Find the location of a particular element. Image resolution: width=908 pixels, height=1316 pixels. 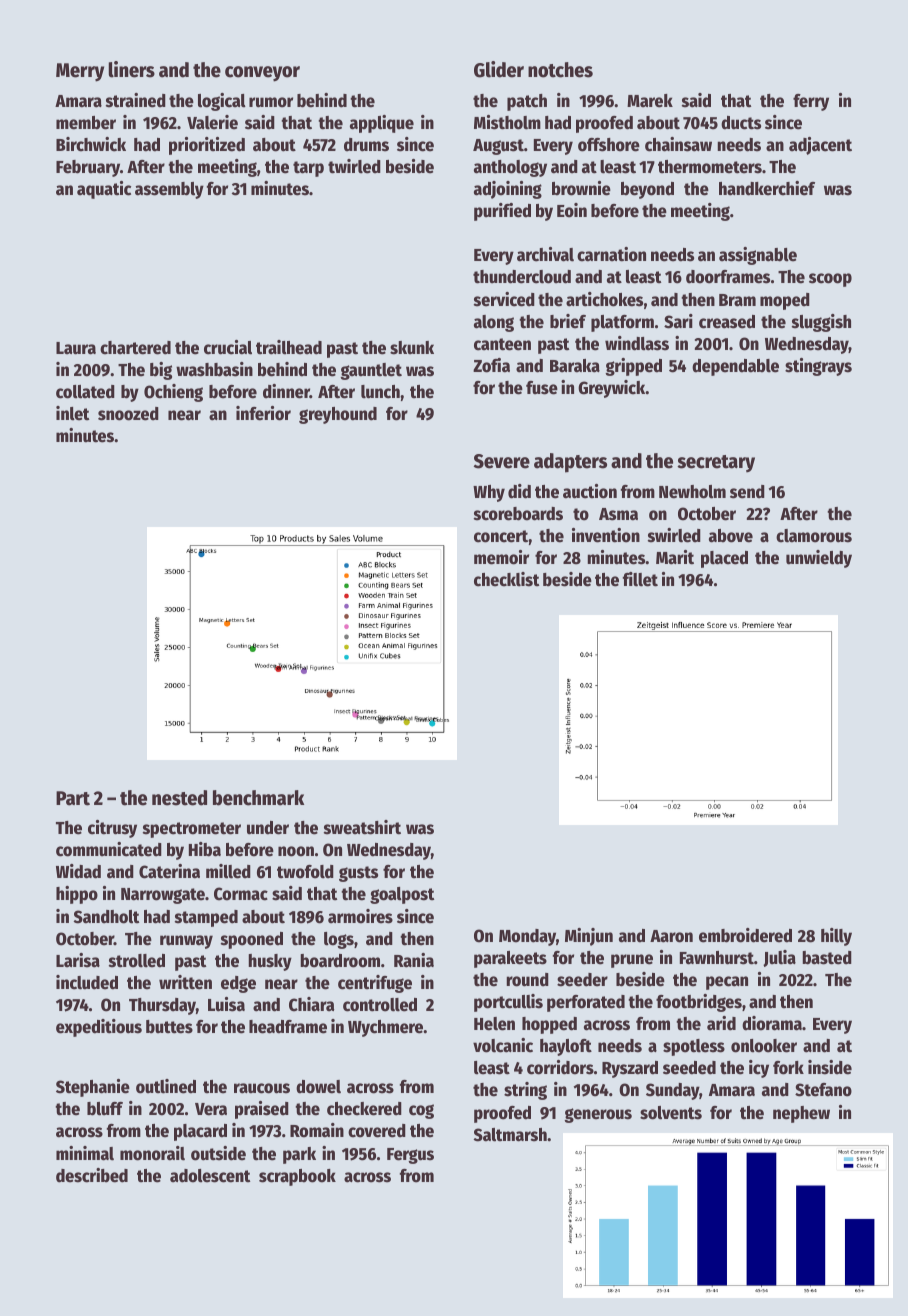

assignable is located at coordinates (758, 256).
